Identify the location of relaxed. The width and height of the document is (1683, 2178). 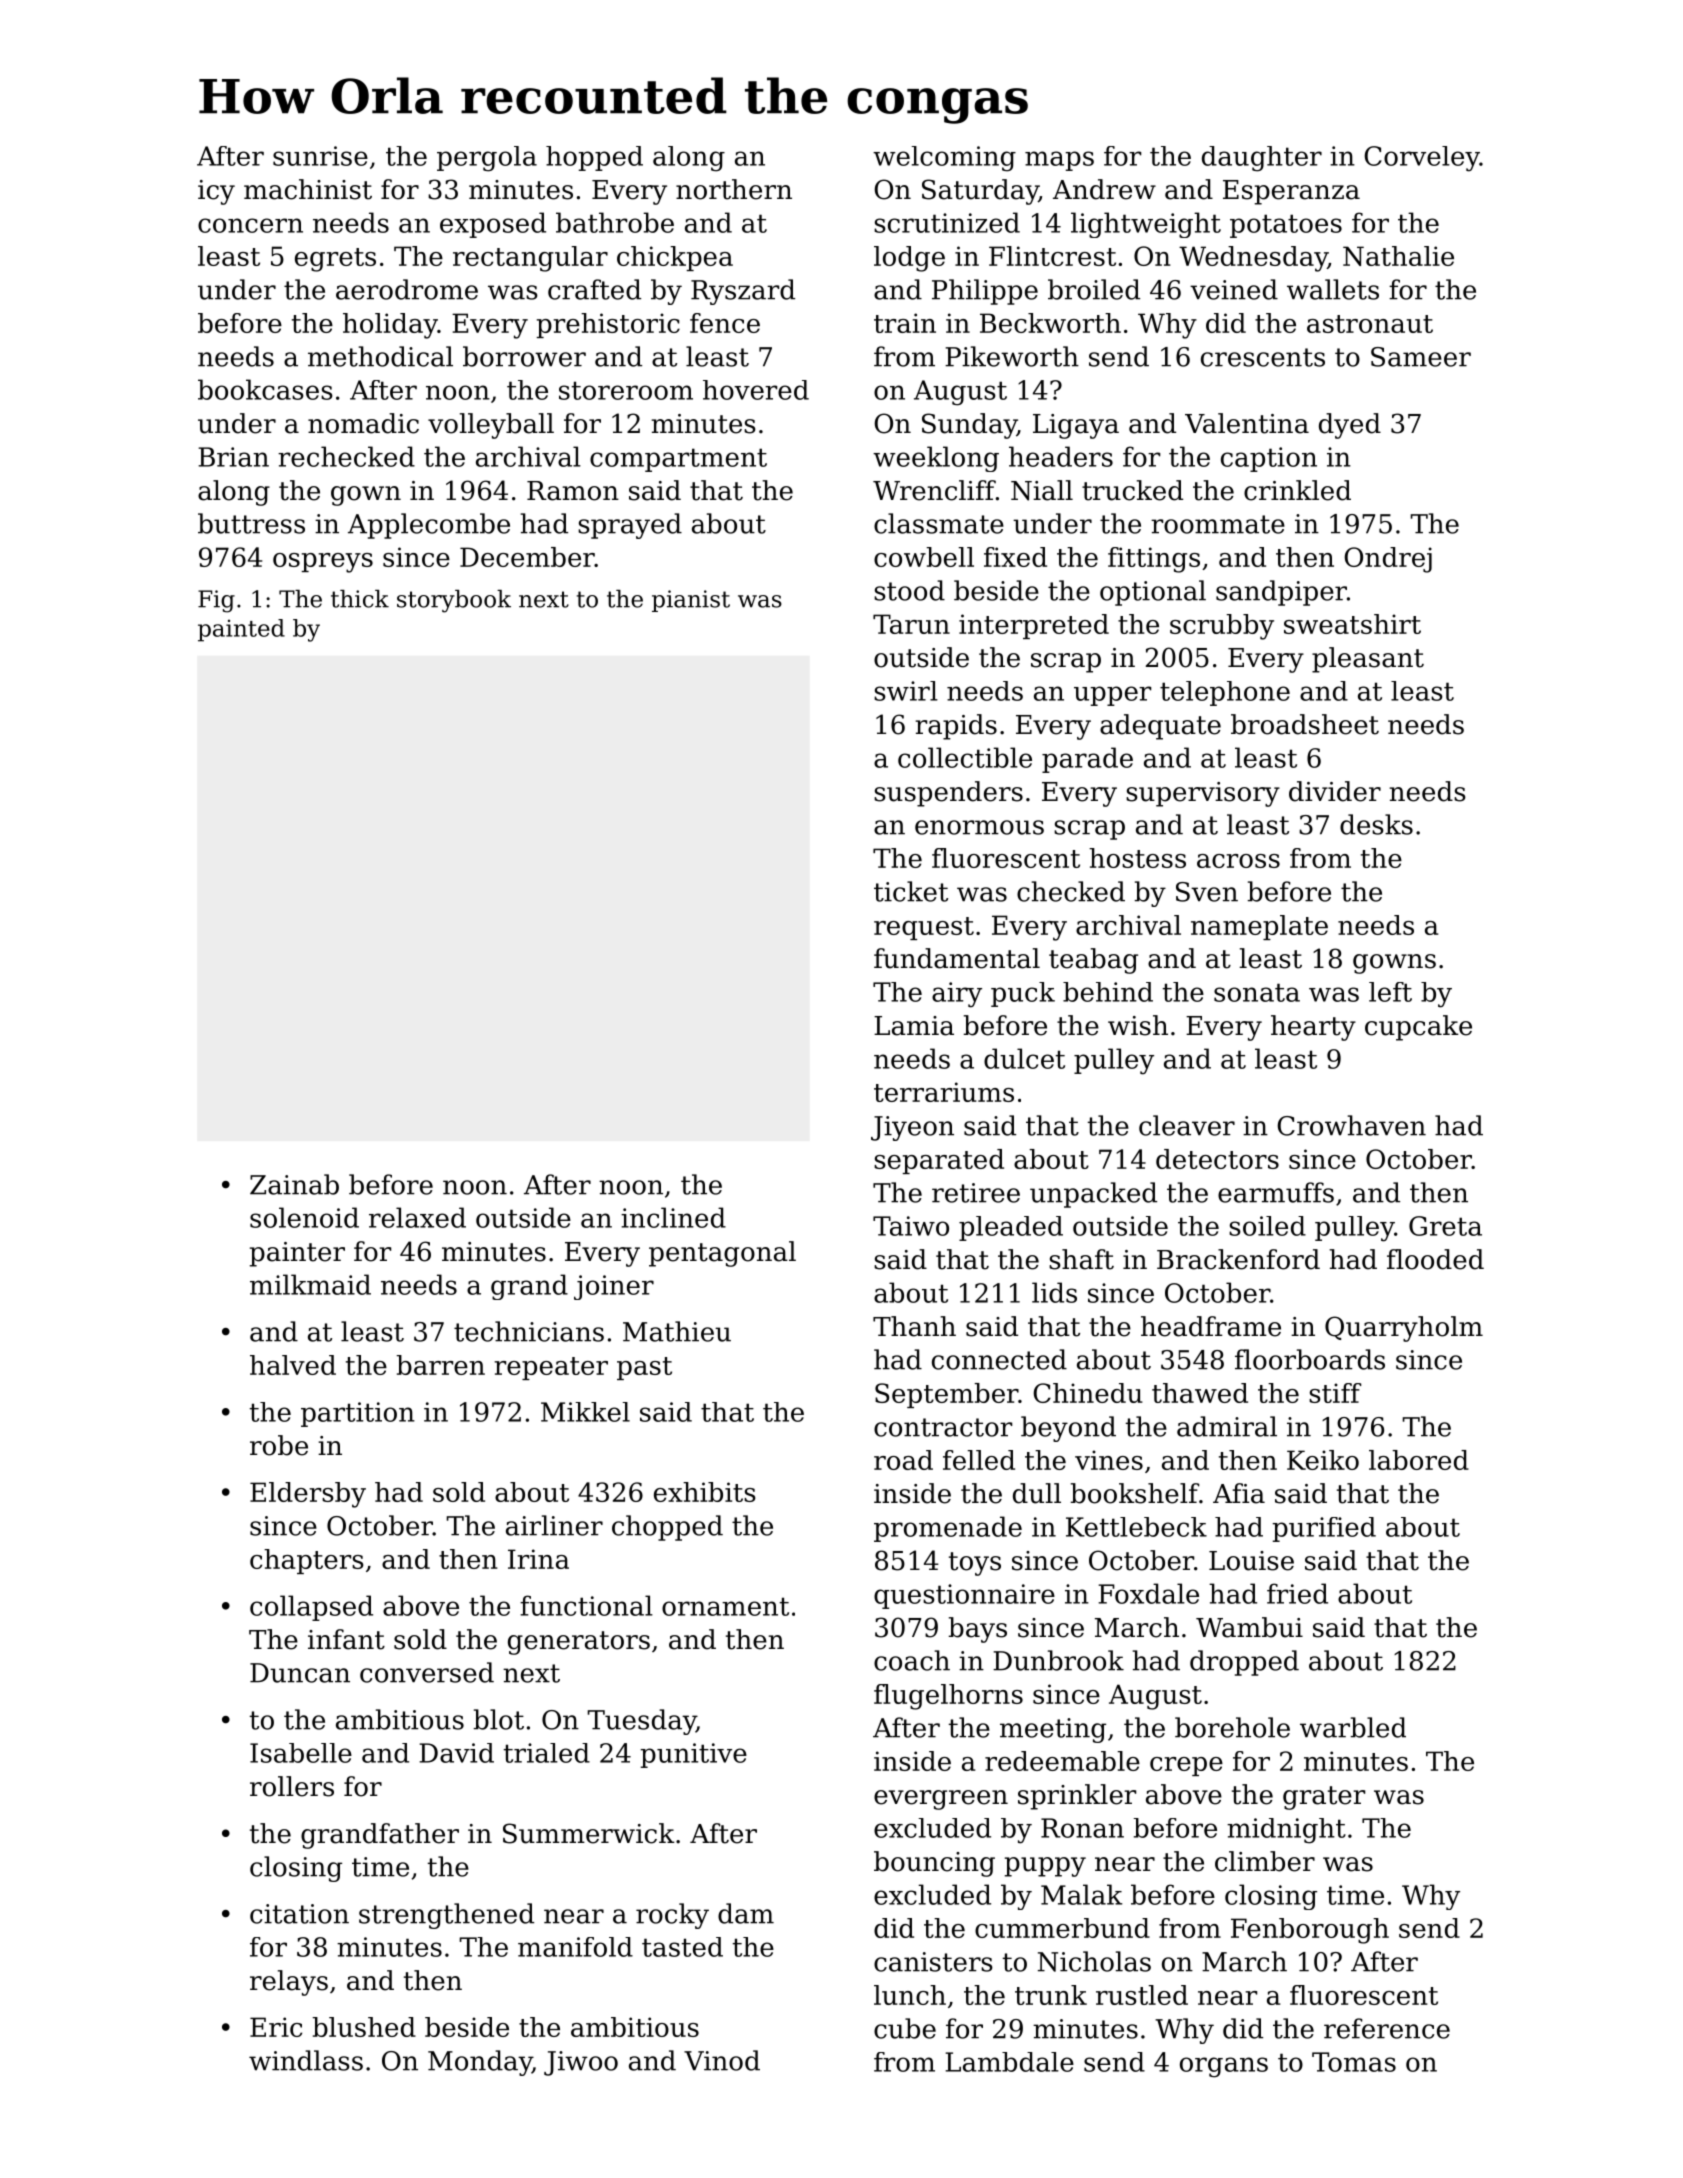
(417, 1217).
